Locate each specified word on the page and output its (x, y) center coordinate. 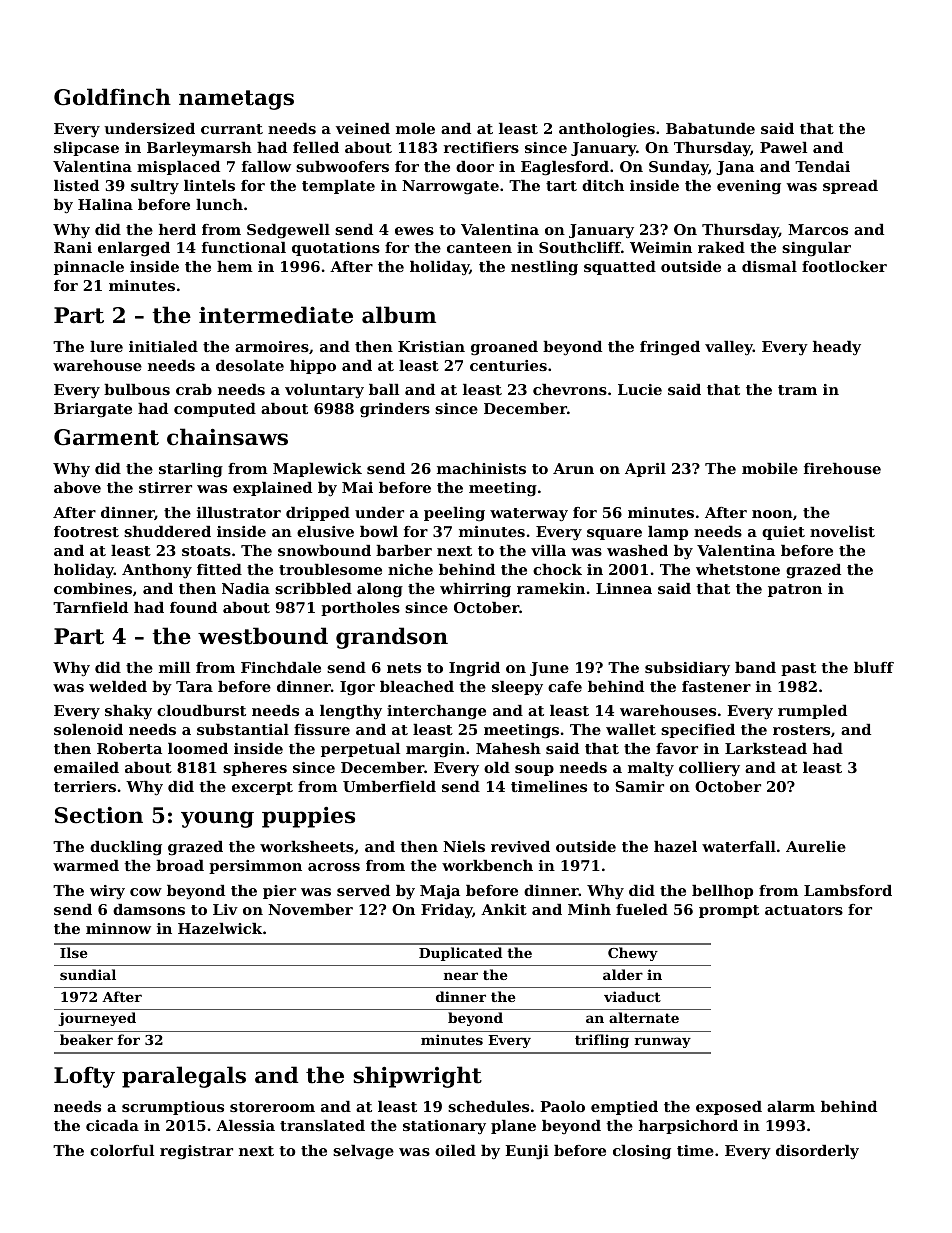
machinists (481, 468)
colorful (122, 1150)
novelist (842, 531)
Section (99, 815)
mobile (770, 468)
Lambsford (848, 890)
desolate (250, 365)
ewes (414, 231)
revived (520, 846)
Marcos (818, 229)
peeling (454, 514)
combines (93, 588)
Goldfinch (112, 97)
